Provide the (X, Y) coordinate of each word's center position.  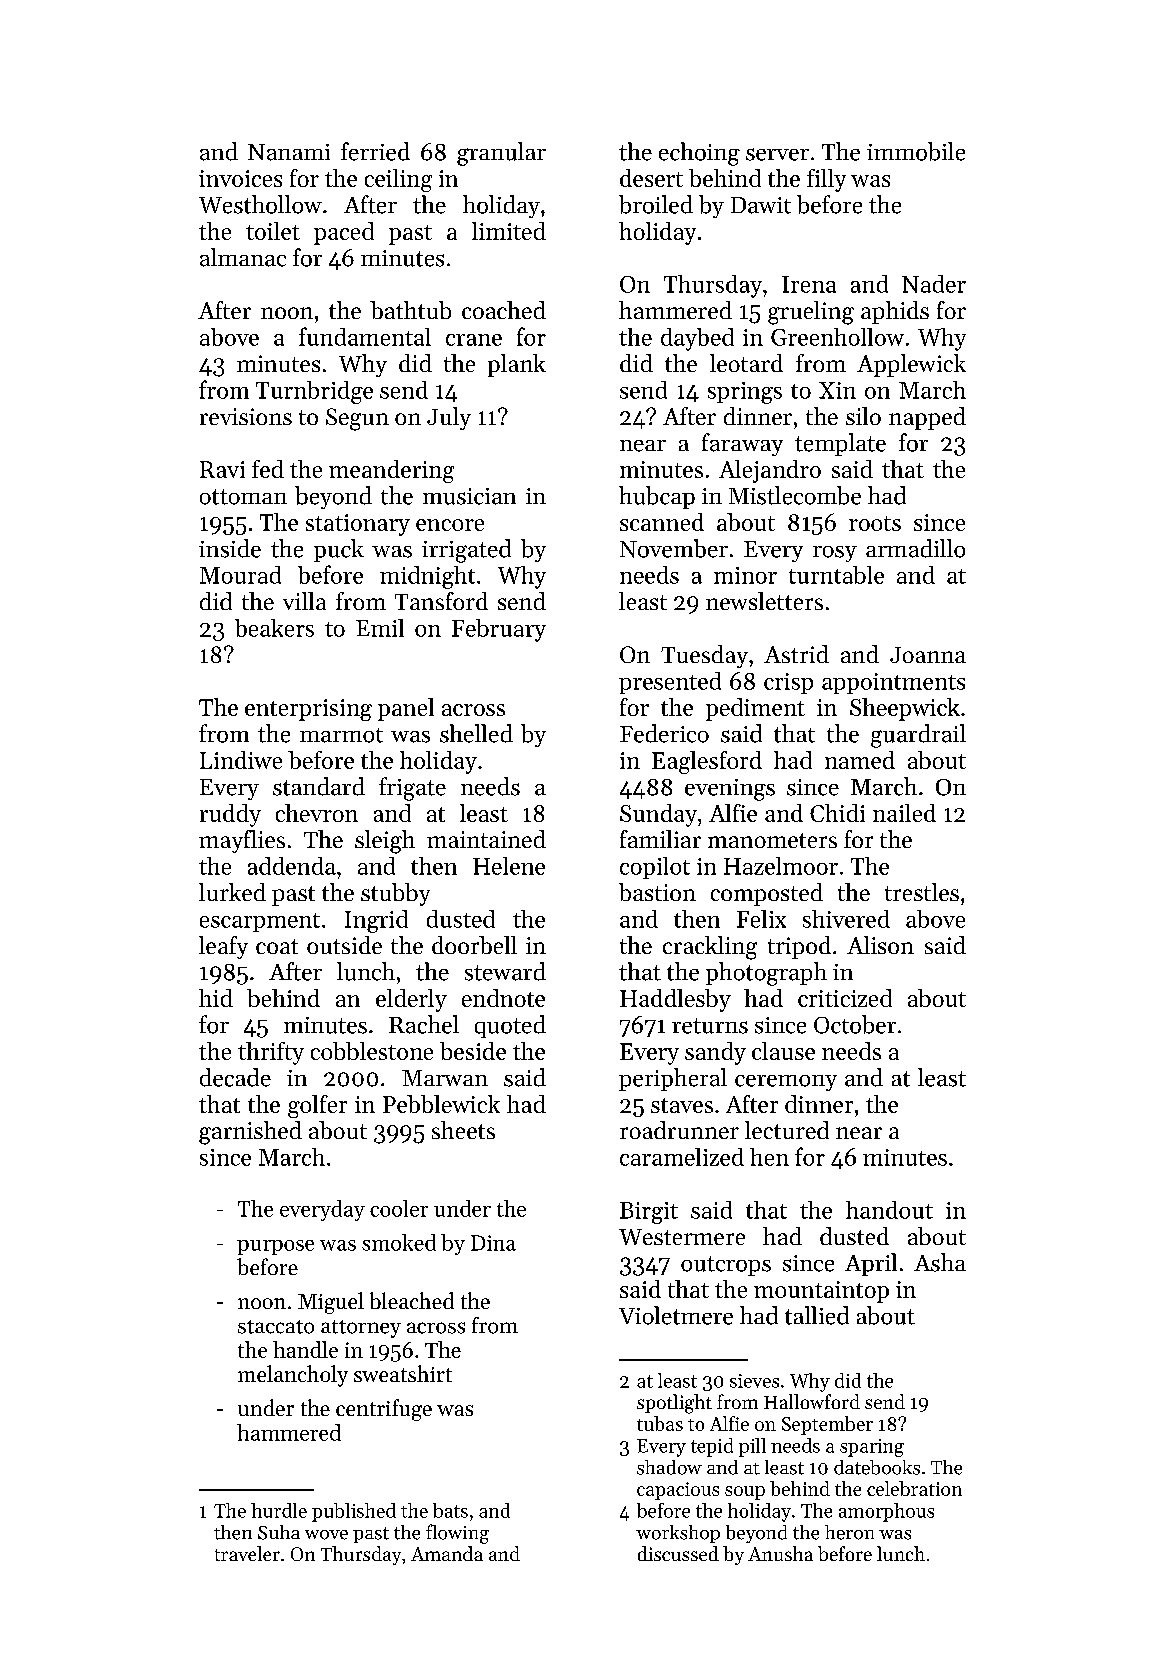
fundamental (365, 336)
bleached (412, 1300)
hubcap (657, 497)
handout (889, 1210)
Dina (493, 1243)
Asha (940, 1262)
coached (504, 310)
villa (304, 601)
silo (863, 416)
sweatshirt (403, 1373)
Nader (934, 284)
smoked (399, 1242)
